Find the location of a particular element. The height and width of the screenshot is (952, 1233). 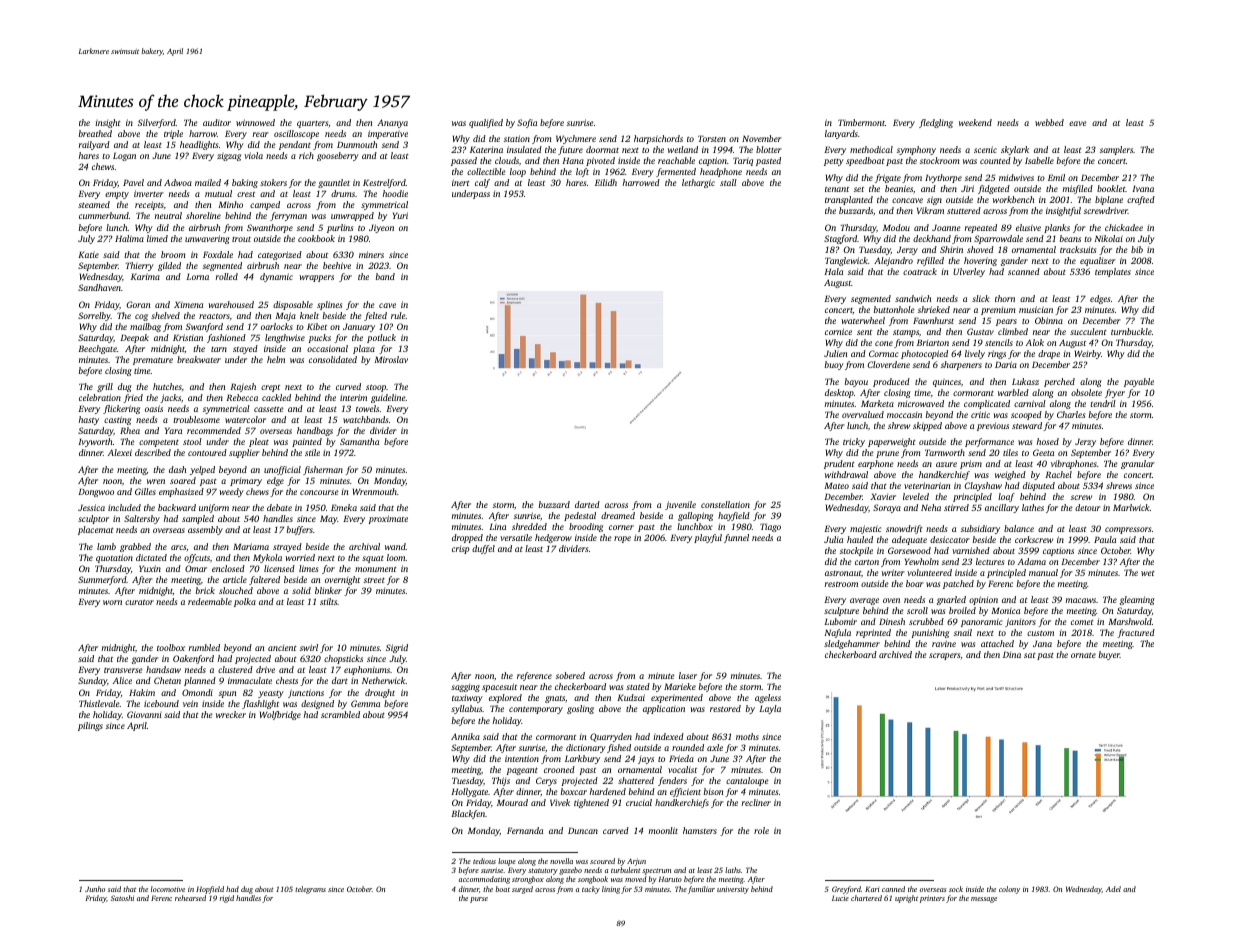

stuttered is located at coordinates (964, 210).
